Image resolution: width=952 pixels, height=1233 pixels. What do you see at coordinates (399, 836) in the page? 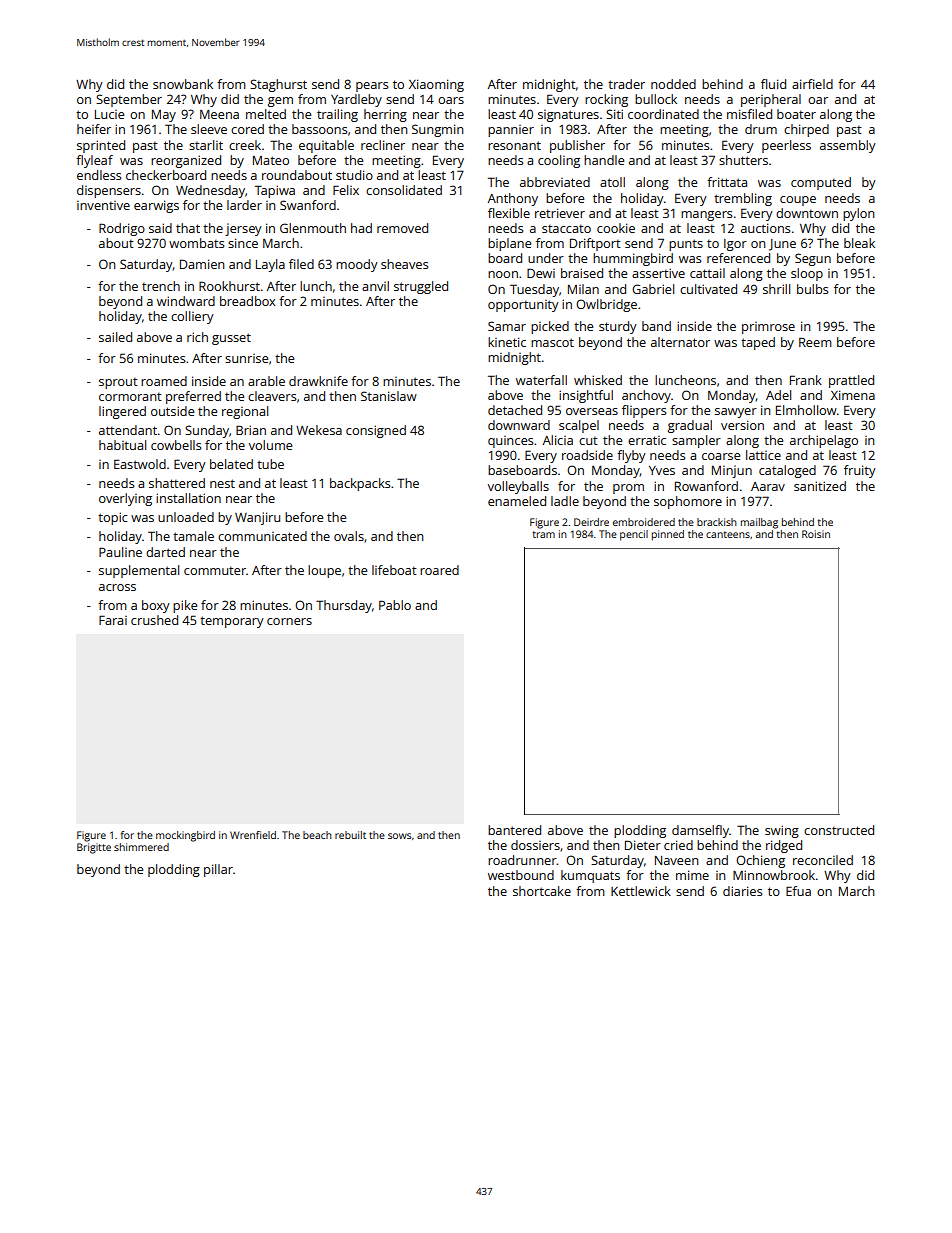
I see `sows` at bounding box center [399, 836].
